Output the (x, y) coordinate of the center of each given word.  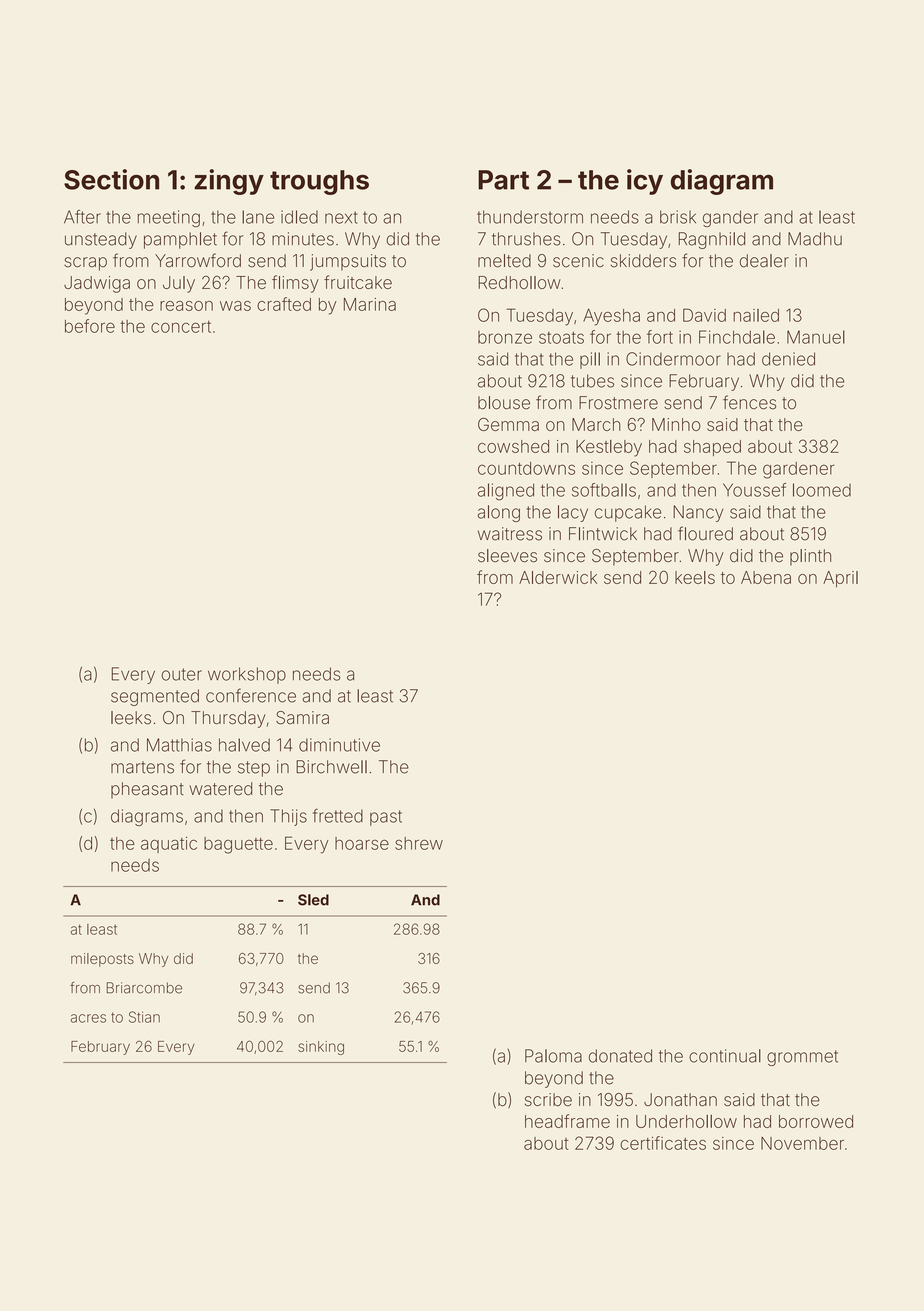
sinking (321, 1048)
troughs (319, 182)
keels (695, 577)
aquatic (169, 845)
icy (645, 182)
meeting (169, 218)
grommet (802, 1058)
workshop (247, 675)
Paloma (553, 1056)
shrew (419, 843)
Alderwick (558, 577)
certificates (663, 1143)
